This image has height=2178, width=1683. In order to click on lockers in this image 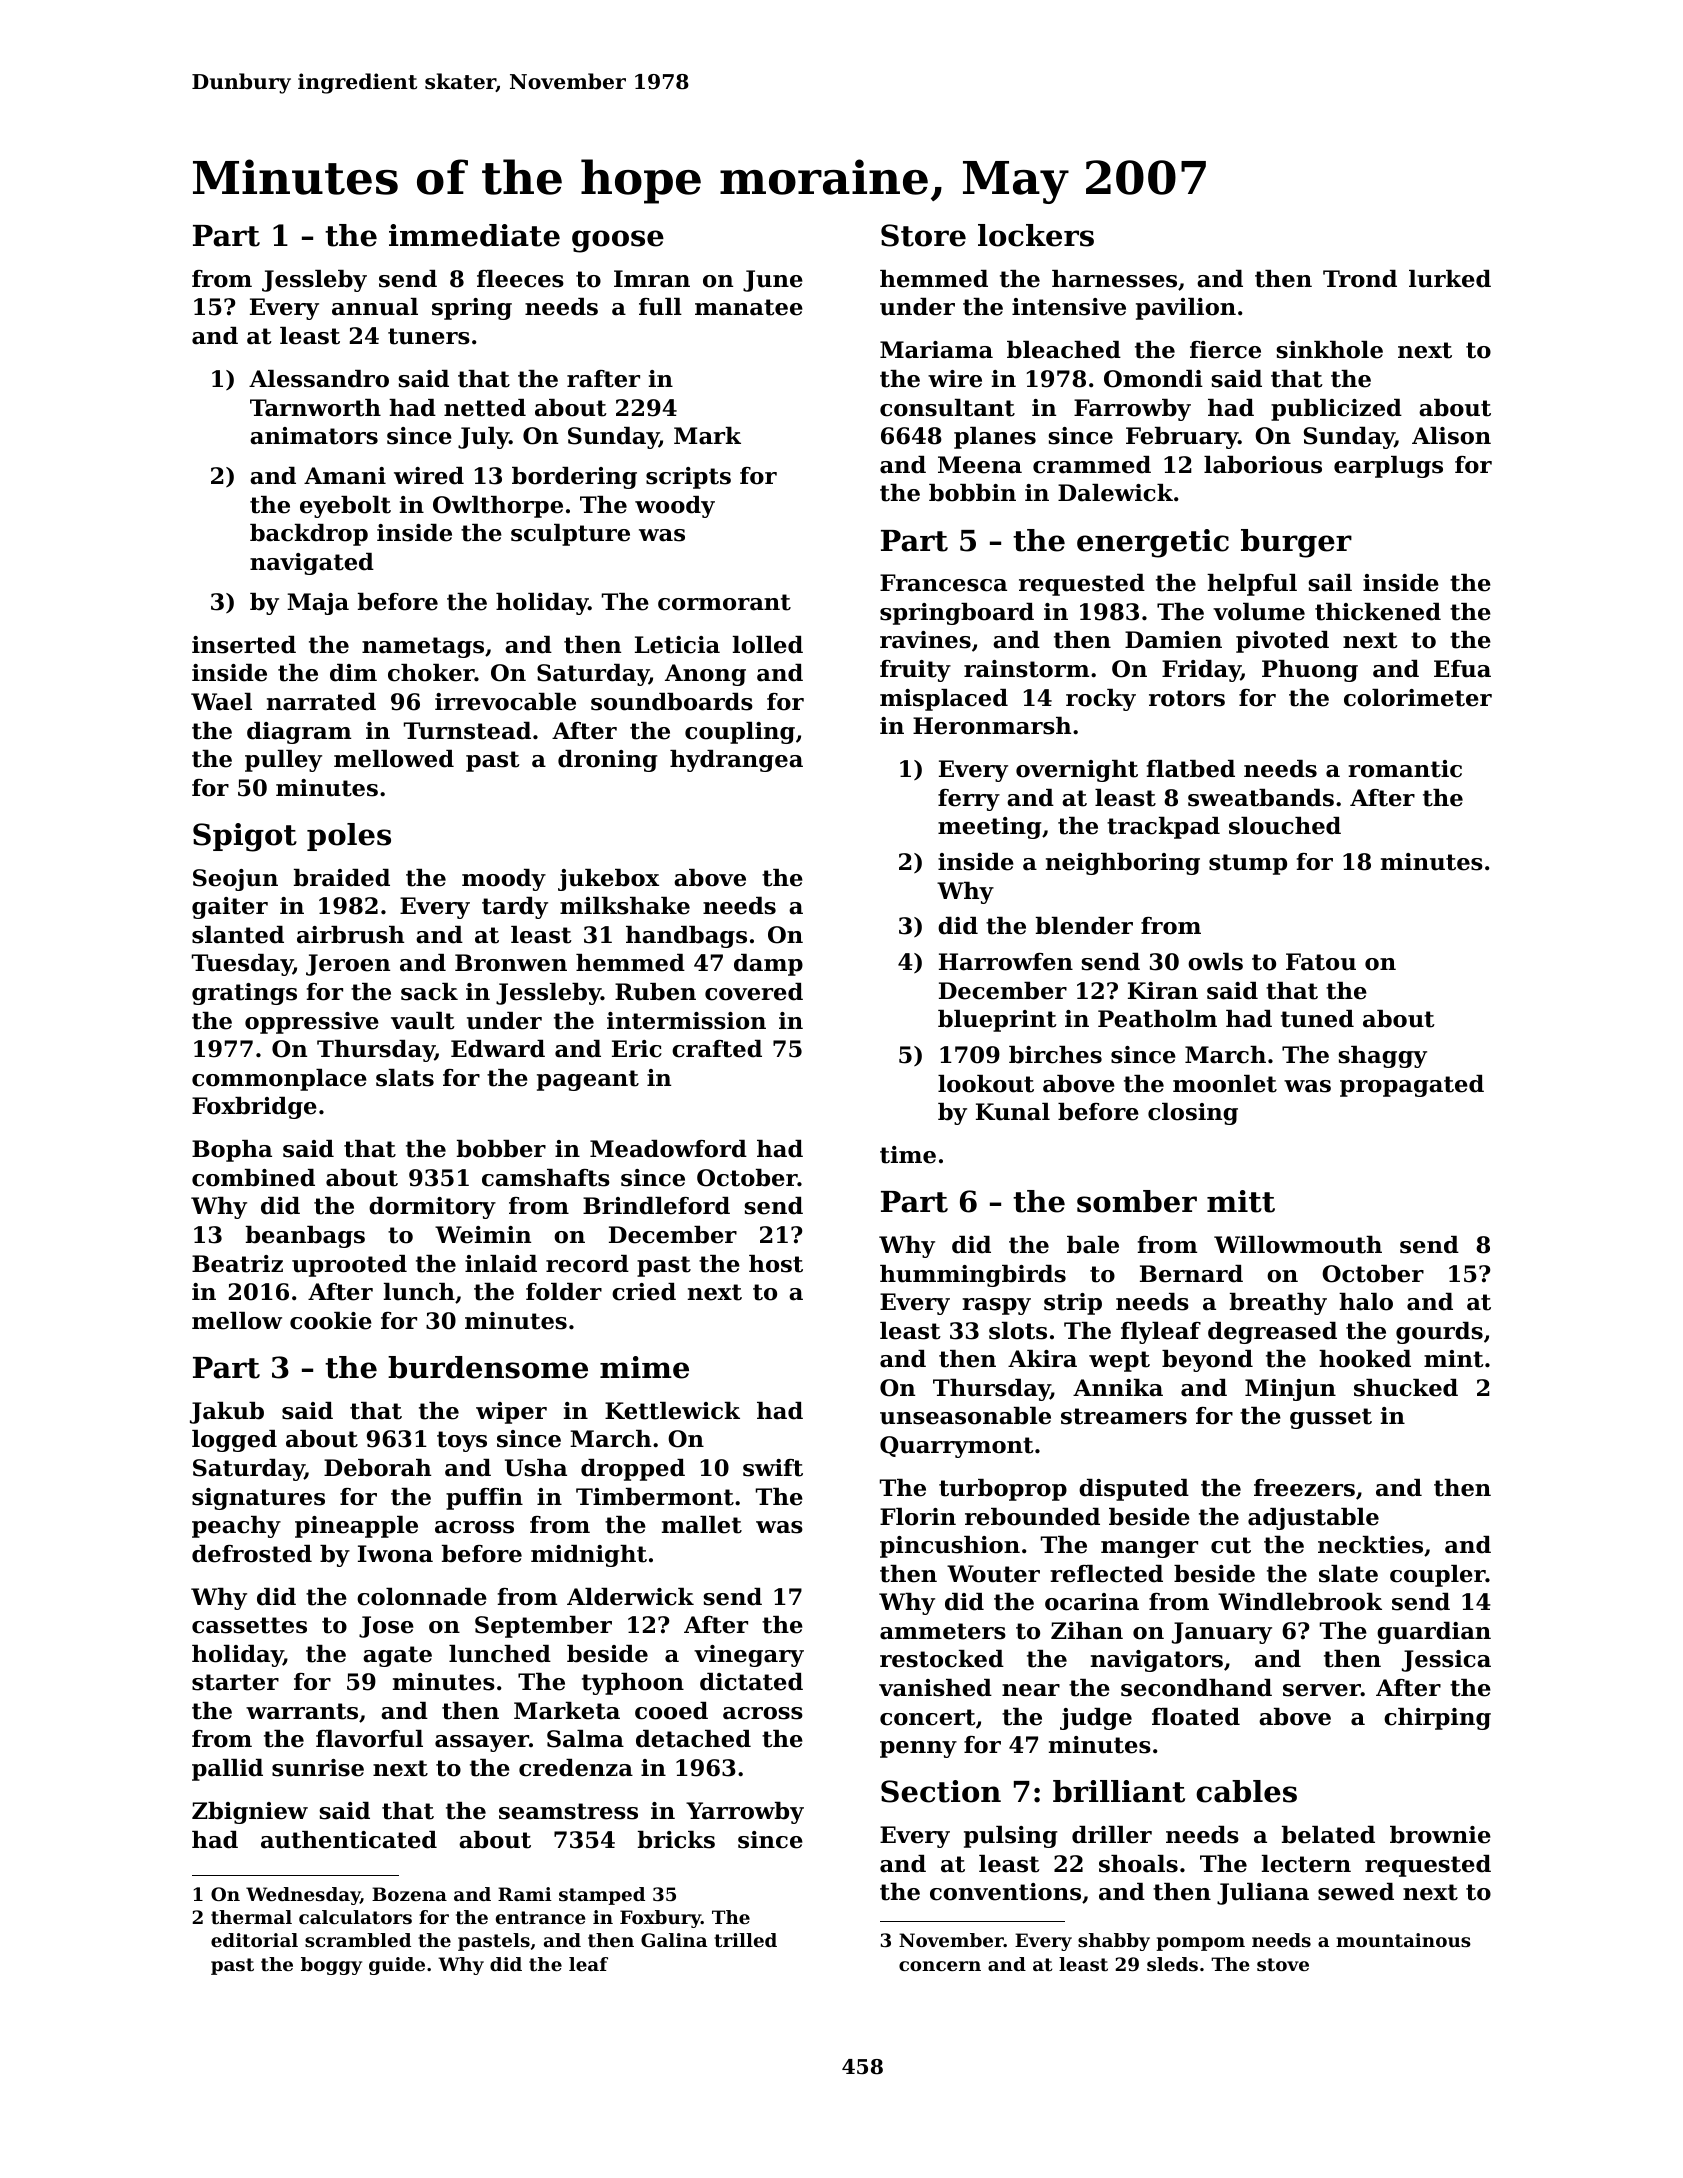, I will do `click(1036, 235)`.
